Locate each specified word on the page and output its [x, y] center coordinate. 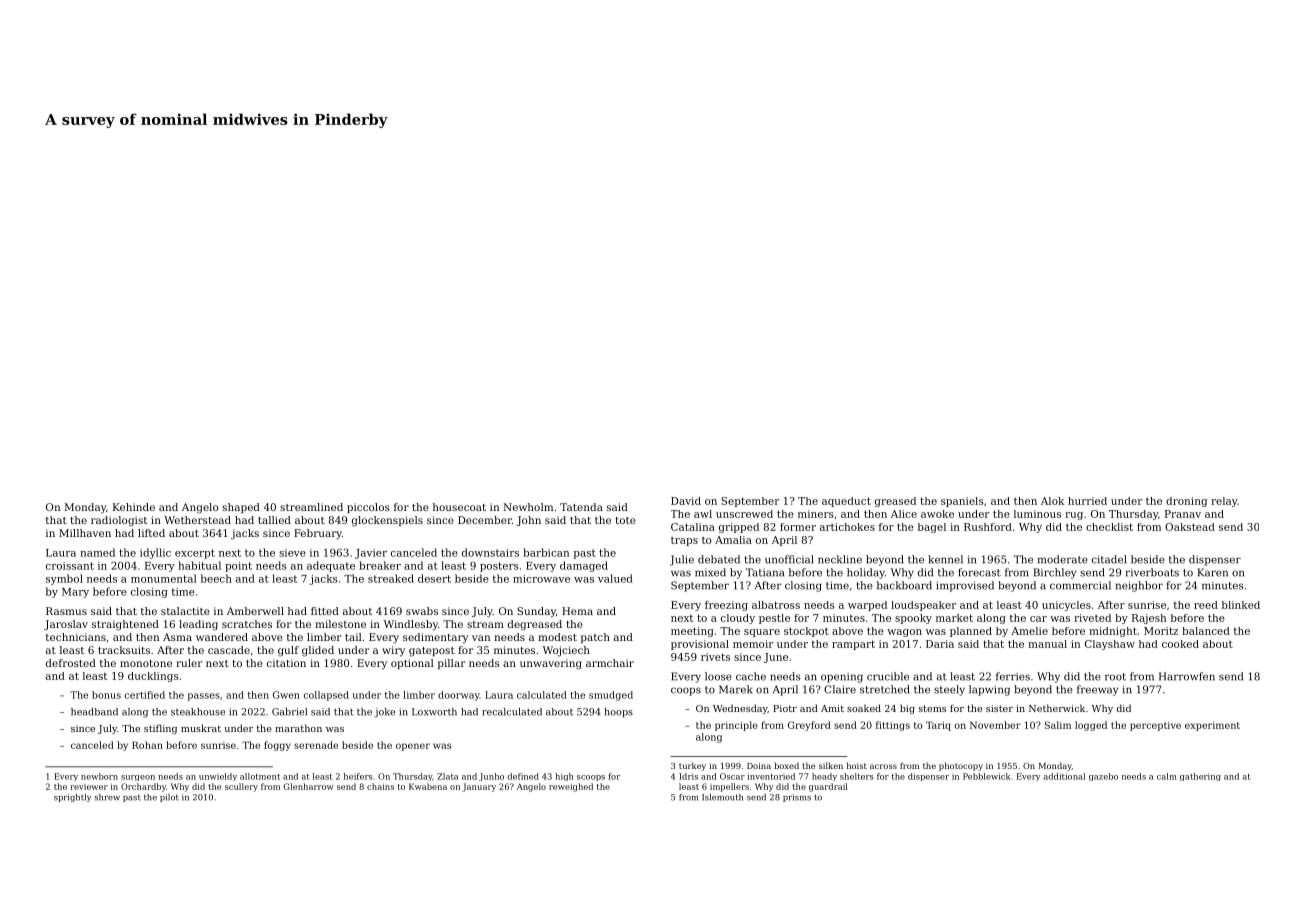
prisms [797, 798]
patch [595, 638]
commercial [1080, 585]
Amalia [733, 540]
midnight [1113, 632]
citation [286, 663]
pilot [169, 798]
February [318, 534]
